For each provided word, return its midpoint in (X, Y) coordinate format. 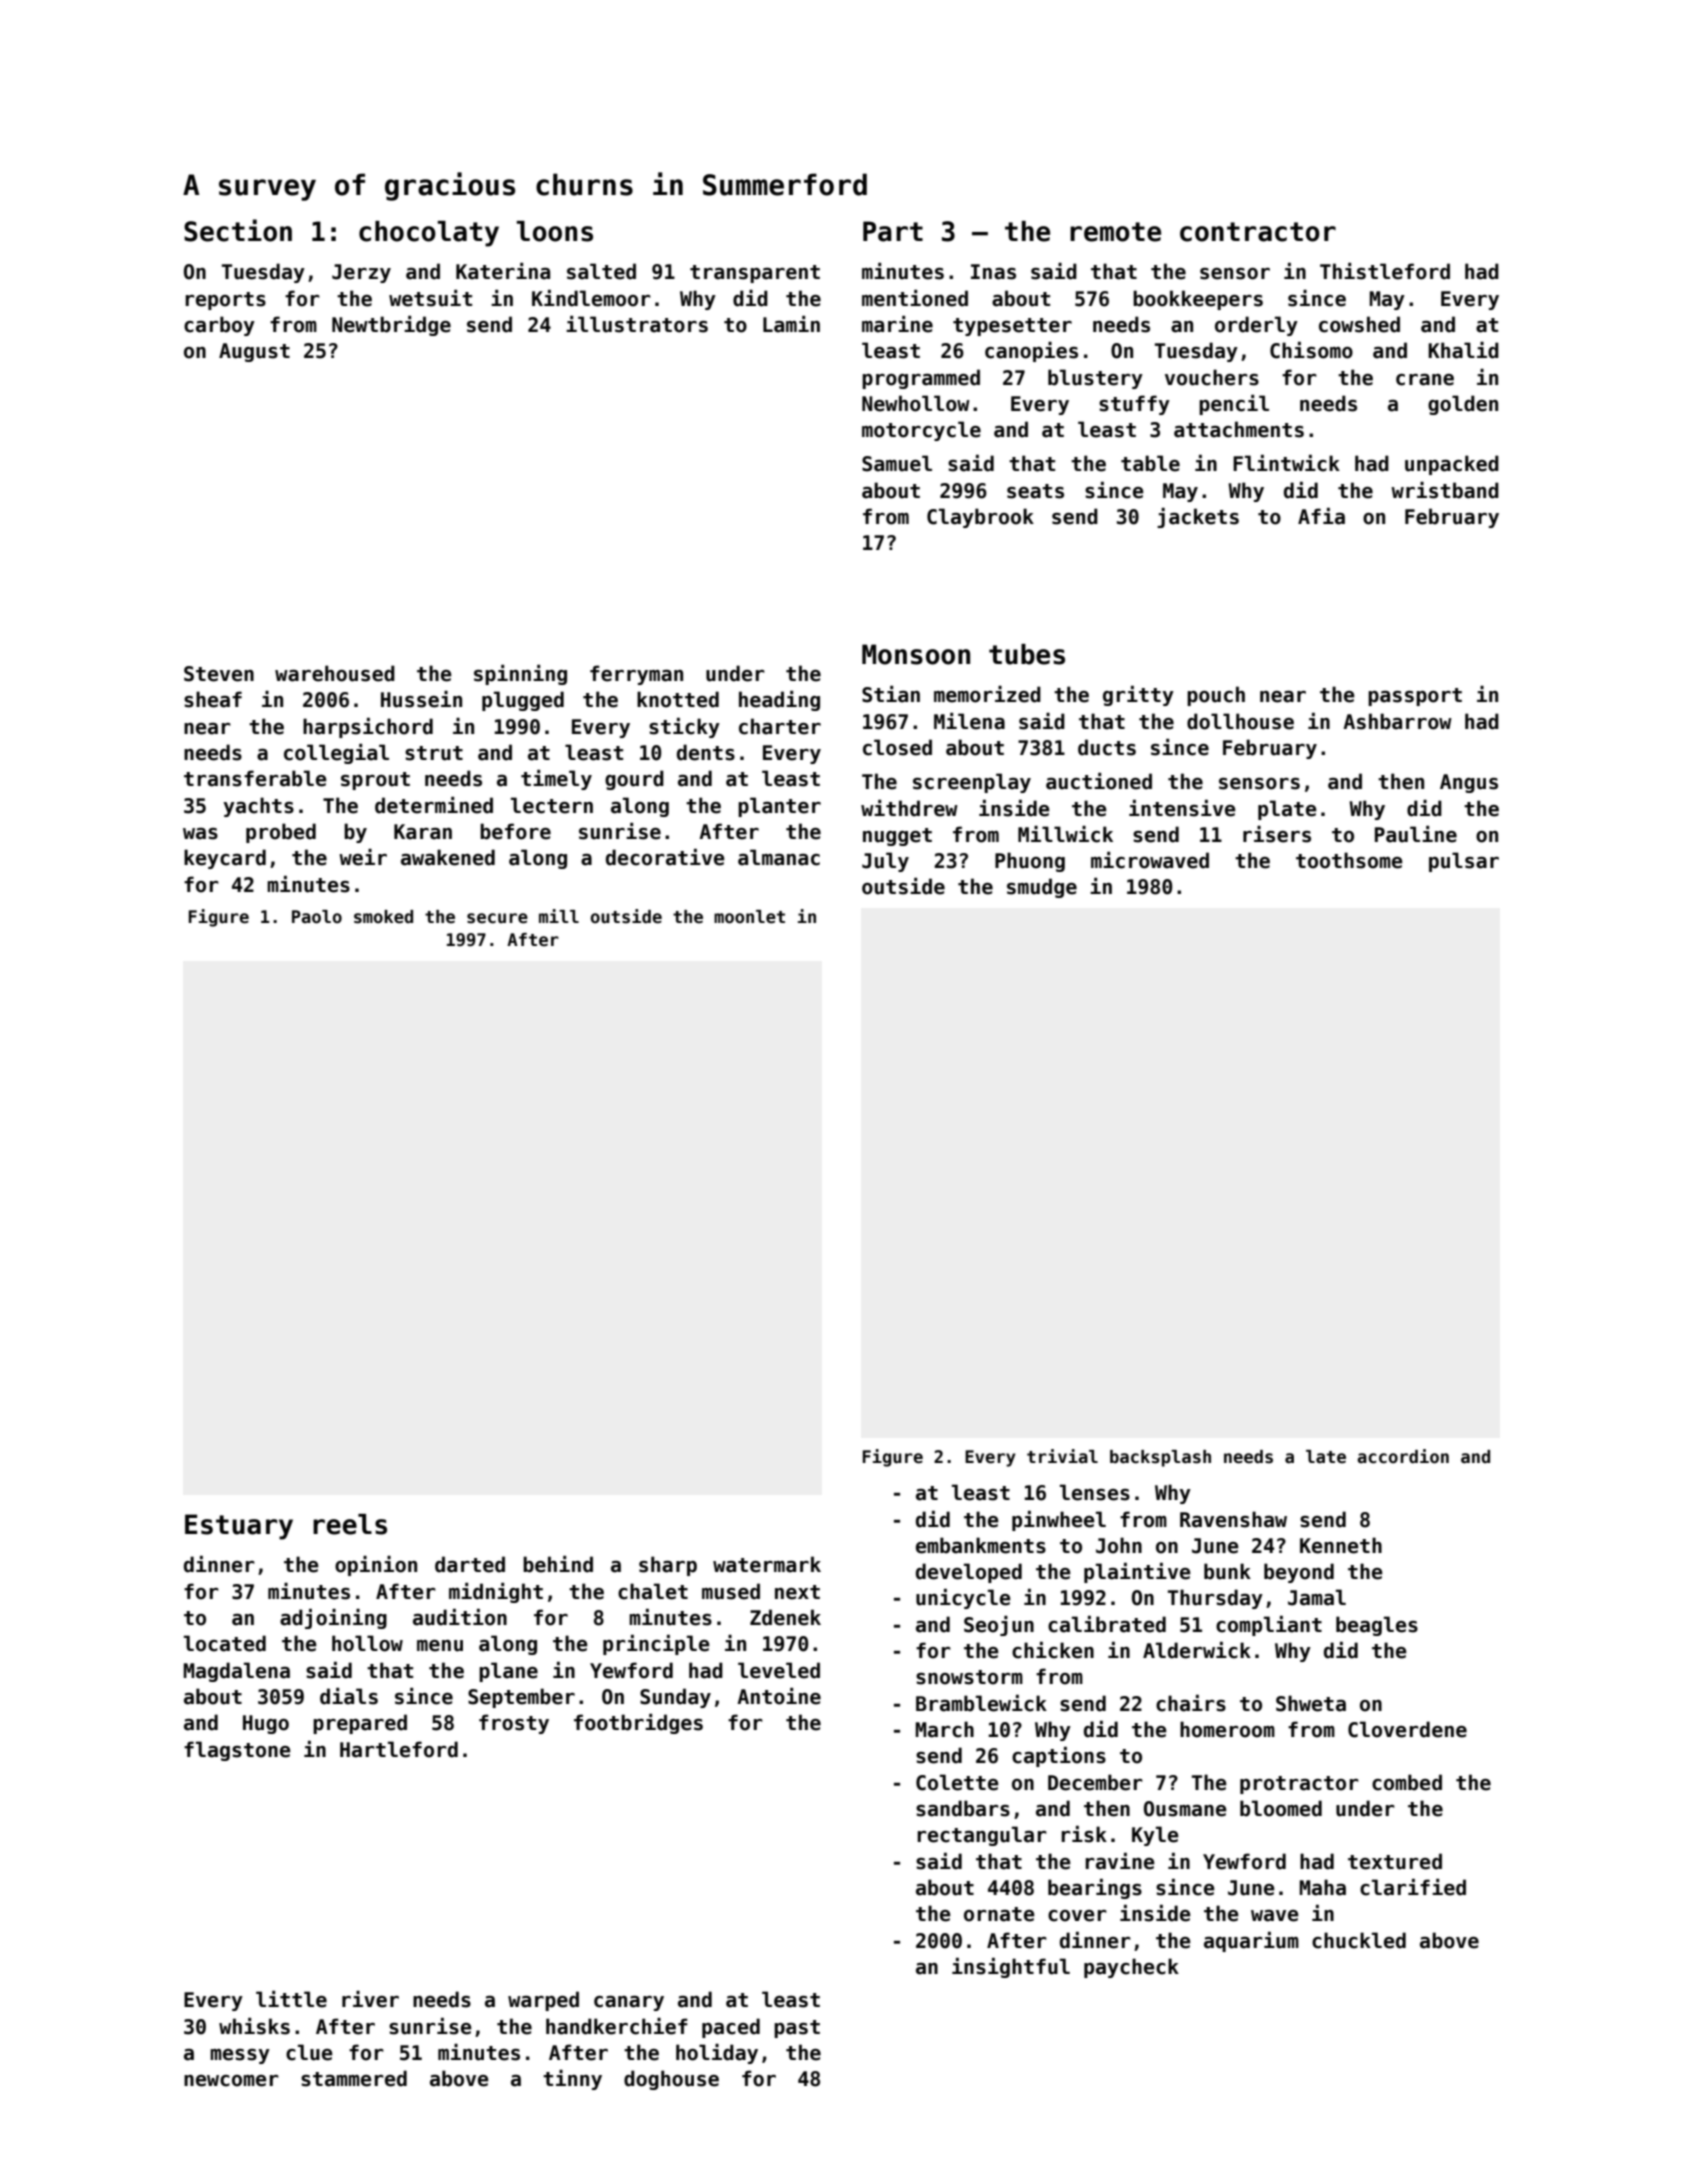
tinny (572, 2080)
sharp (668, 1566)
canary (629, 2003)
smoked (383, 917)
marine (897, 324)
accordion (1403, 1456)
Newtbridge (391, 326)
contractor (1258, 232)
